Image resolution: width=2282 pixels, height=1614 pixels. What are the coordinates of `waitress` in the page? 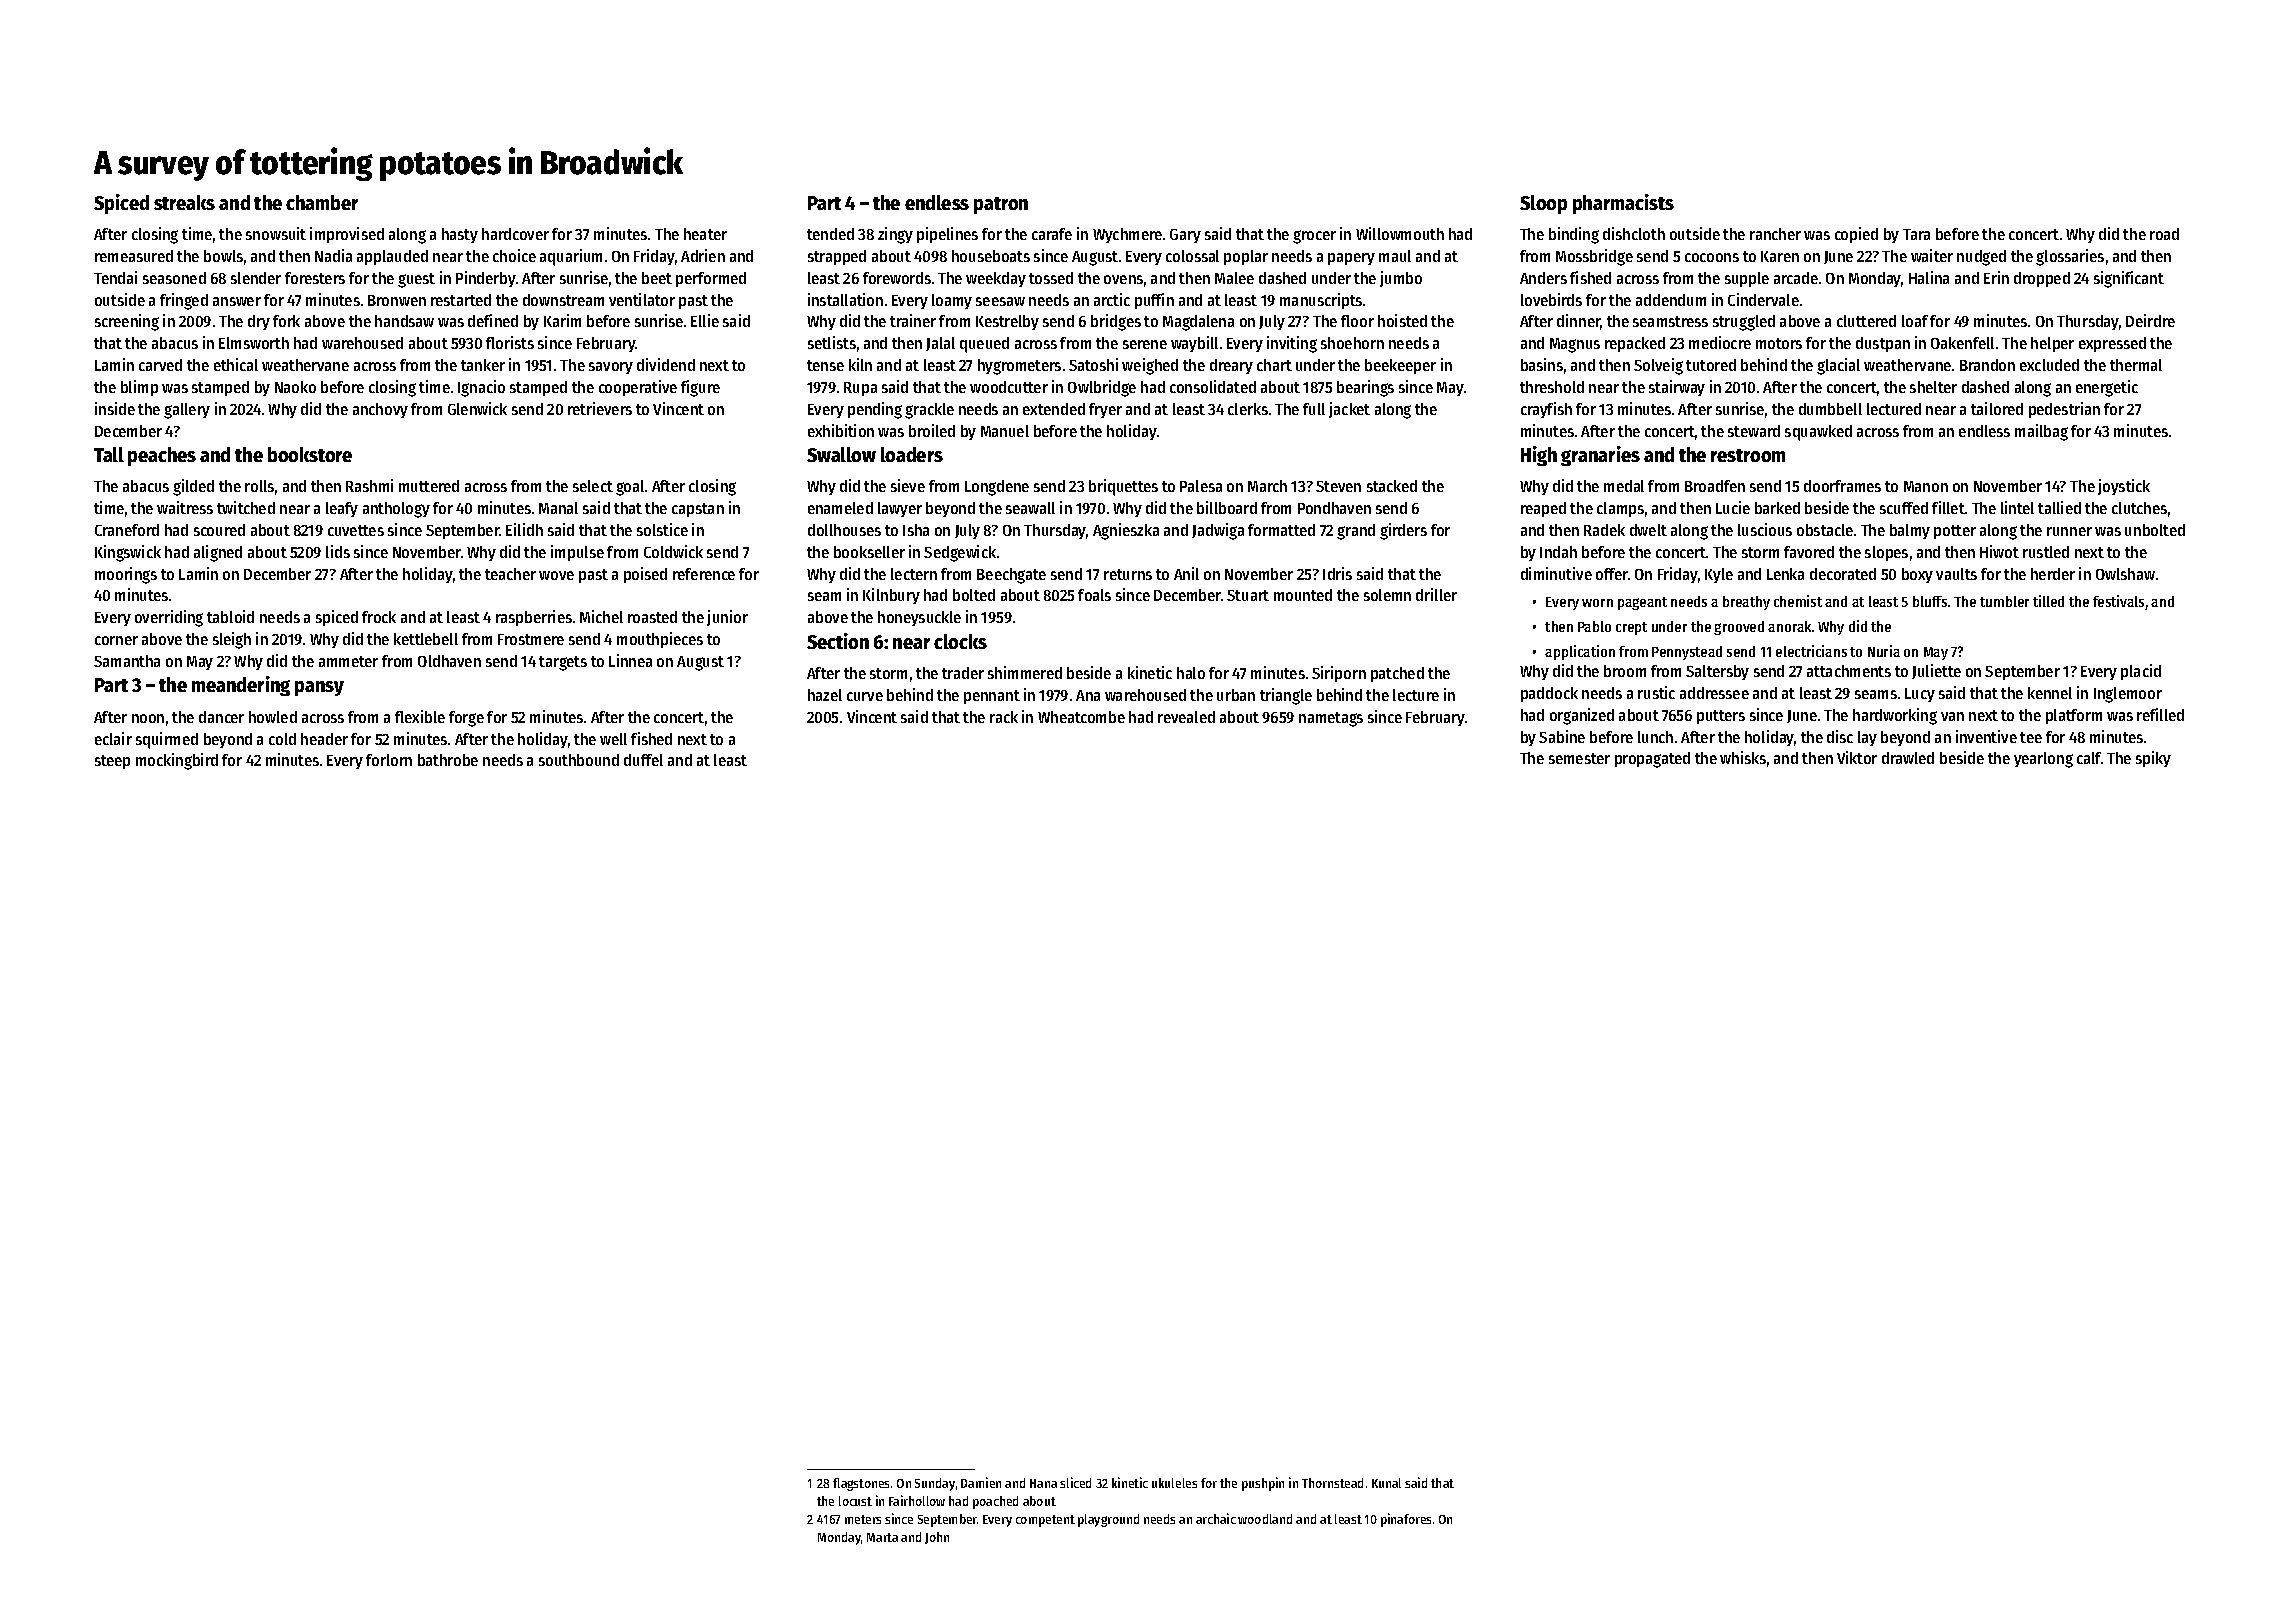 It's located at (185, 507).
